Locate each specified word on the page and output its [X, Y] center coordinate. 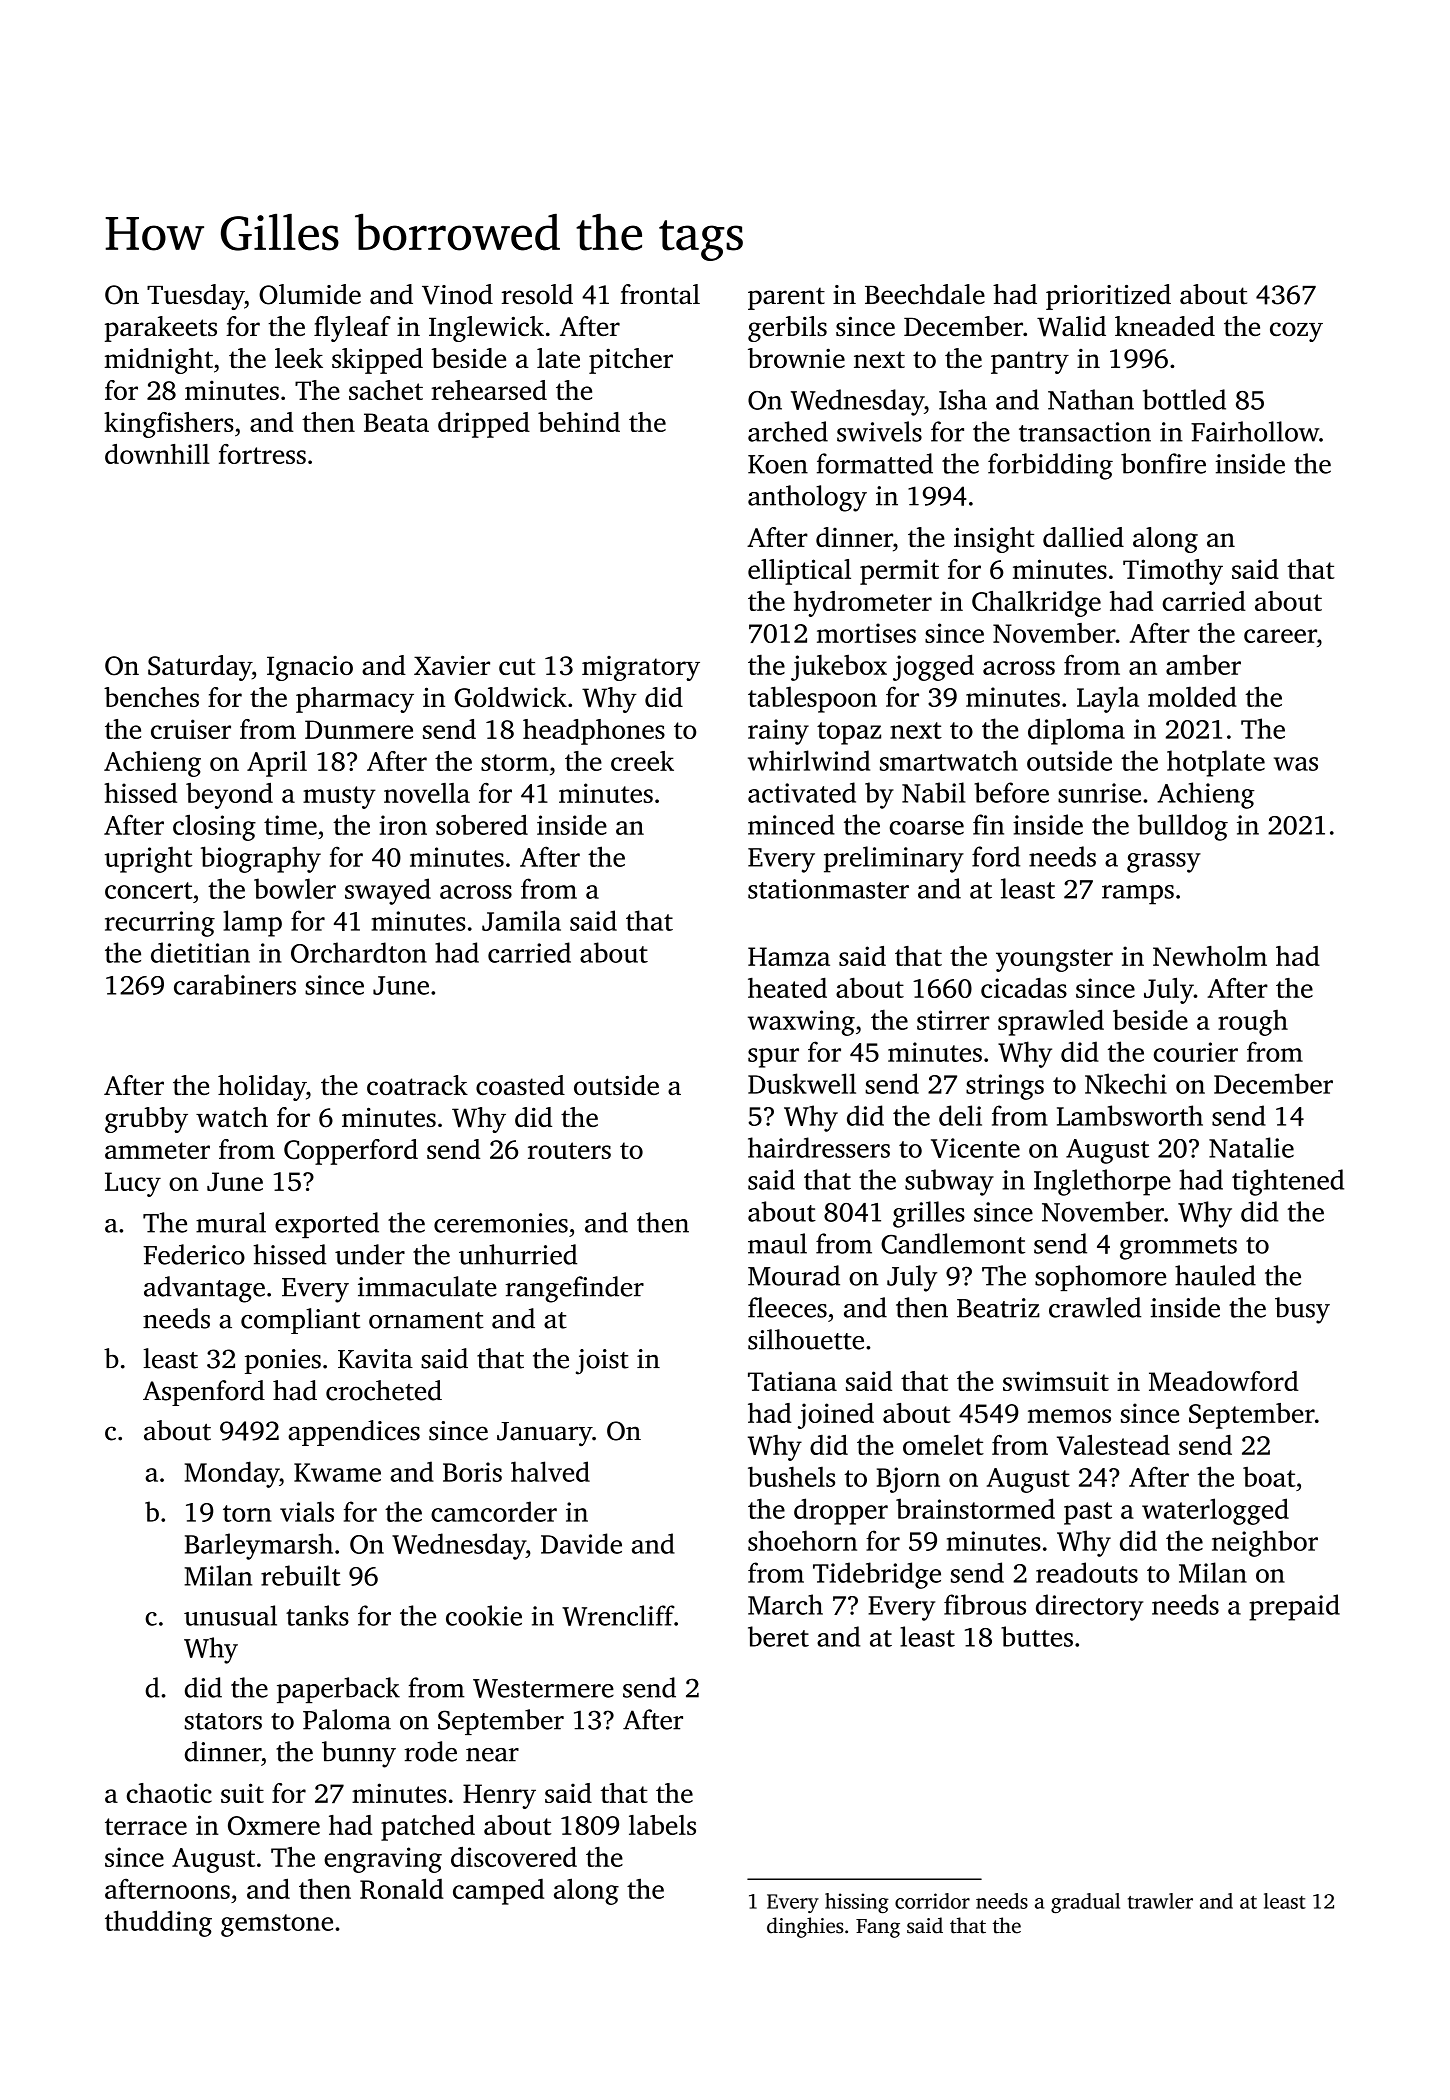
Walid [1071, 326]
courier [1196, 1052]
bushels [791, 1476]
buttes [1037, 1636]
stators [223, 1721]
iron [403, 825]
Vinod [457, 294]
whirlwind [809, 760]
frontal [660, 294]
